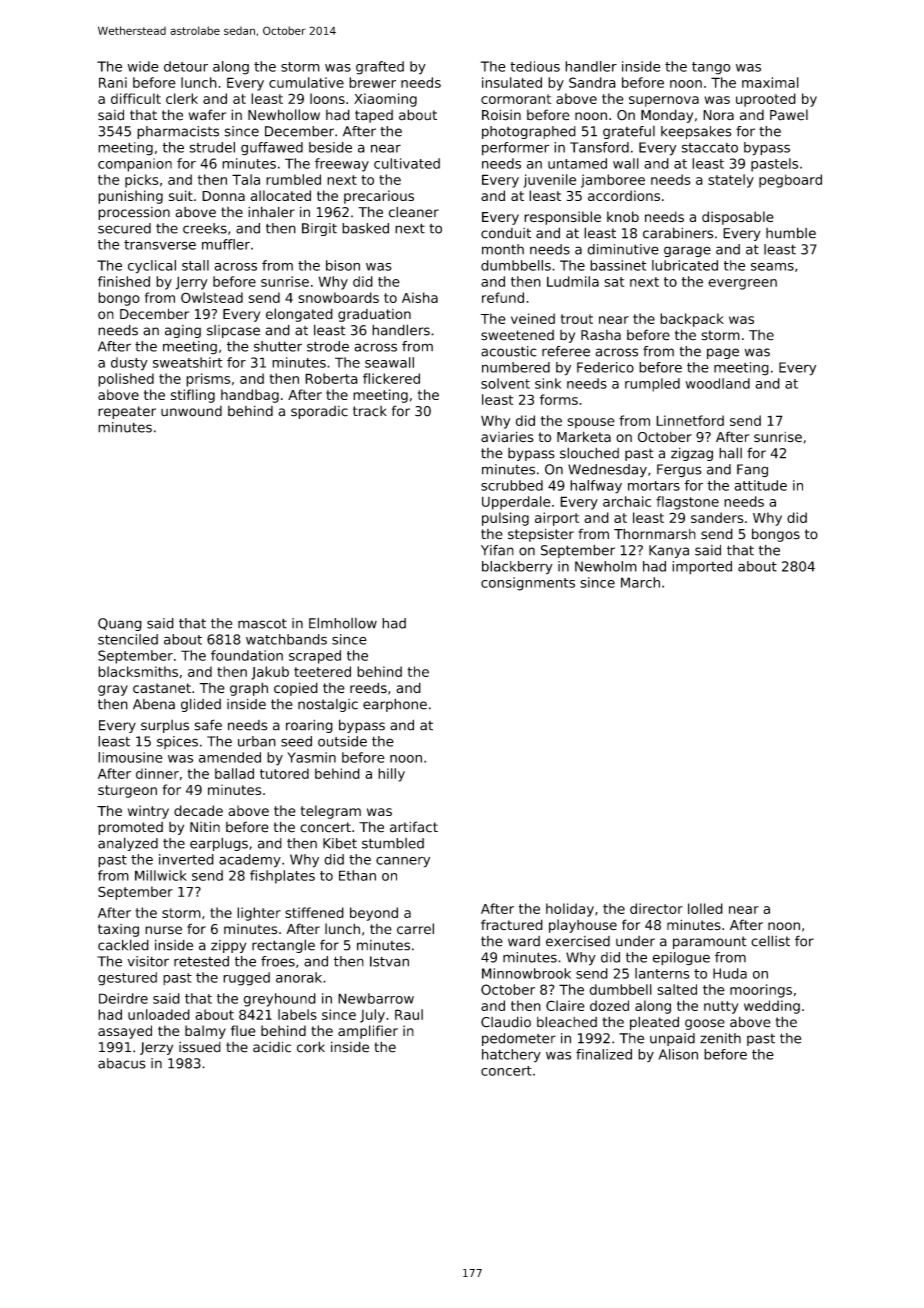  Describe the element at coordinates (272, 1047) in the screenshot. I see `acidic` at that location.
